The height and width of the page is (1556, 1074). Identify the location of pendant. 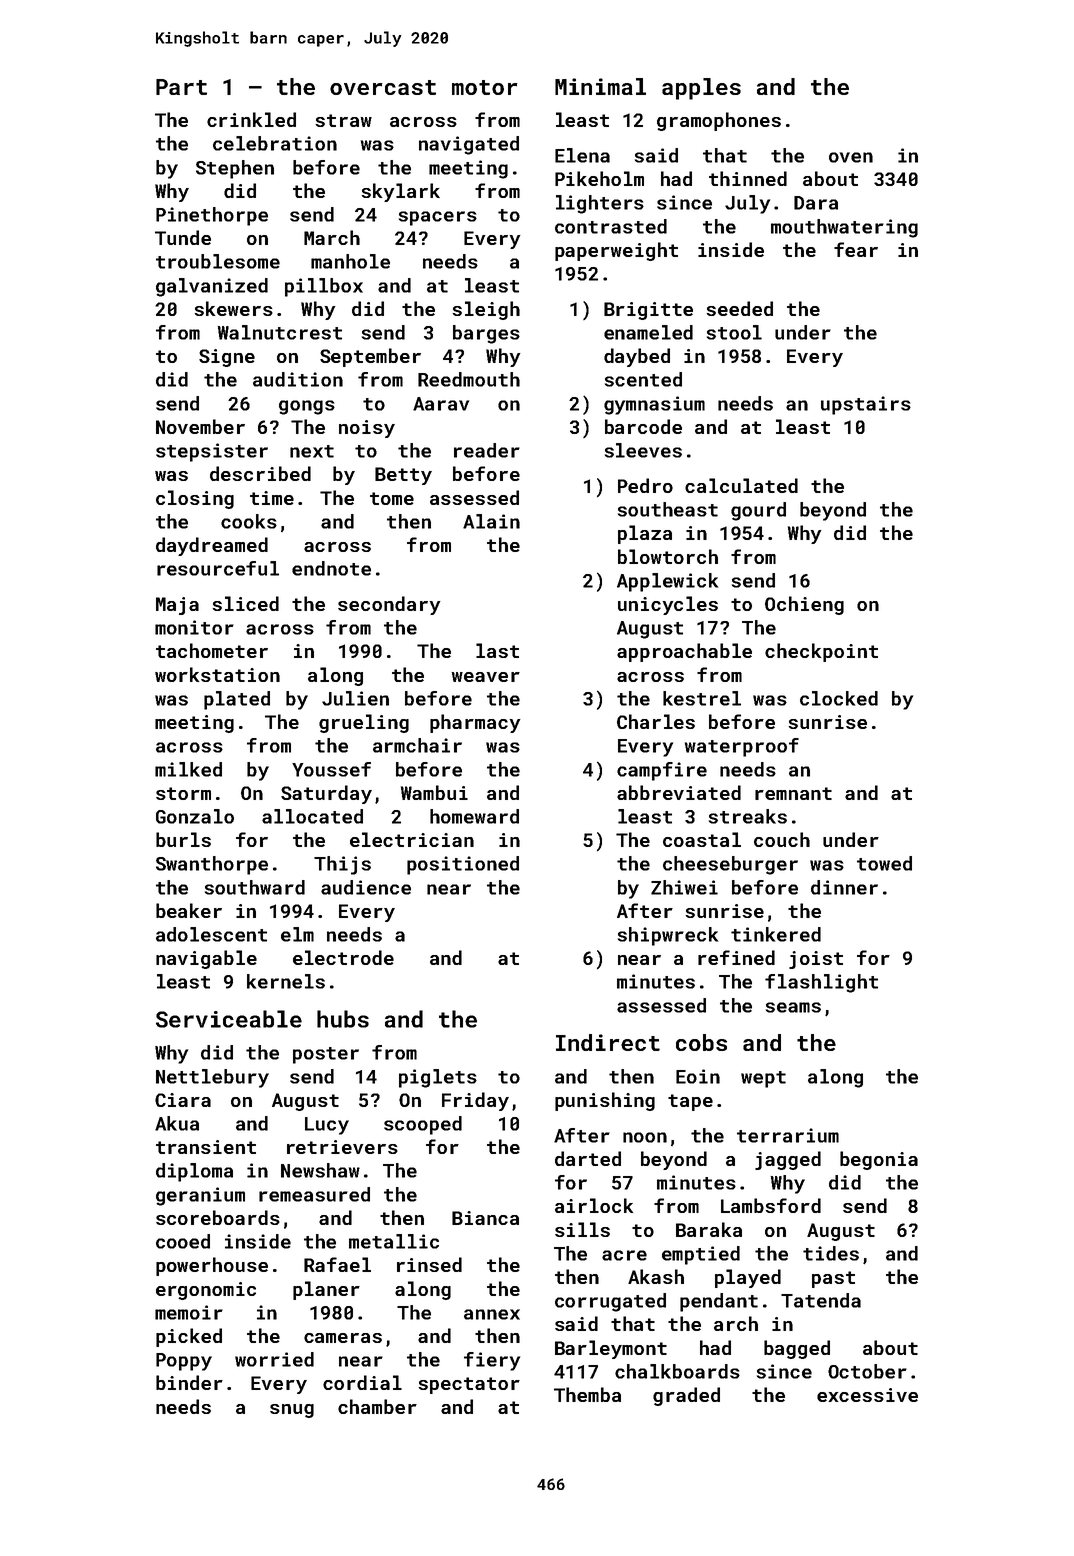
(719, 1302).
